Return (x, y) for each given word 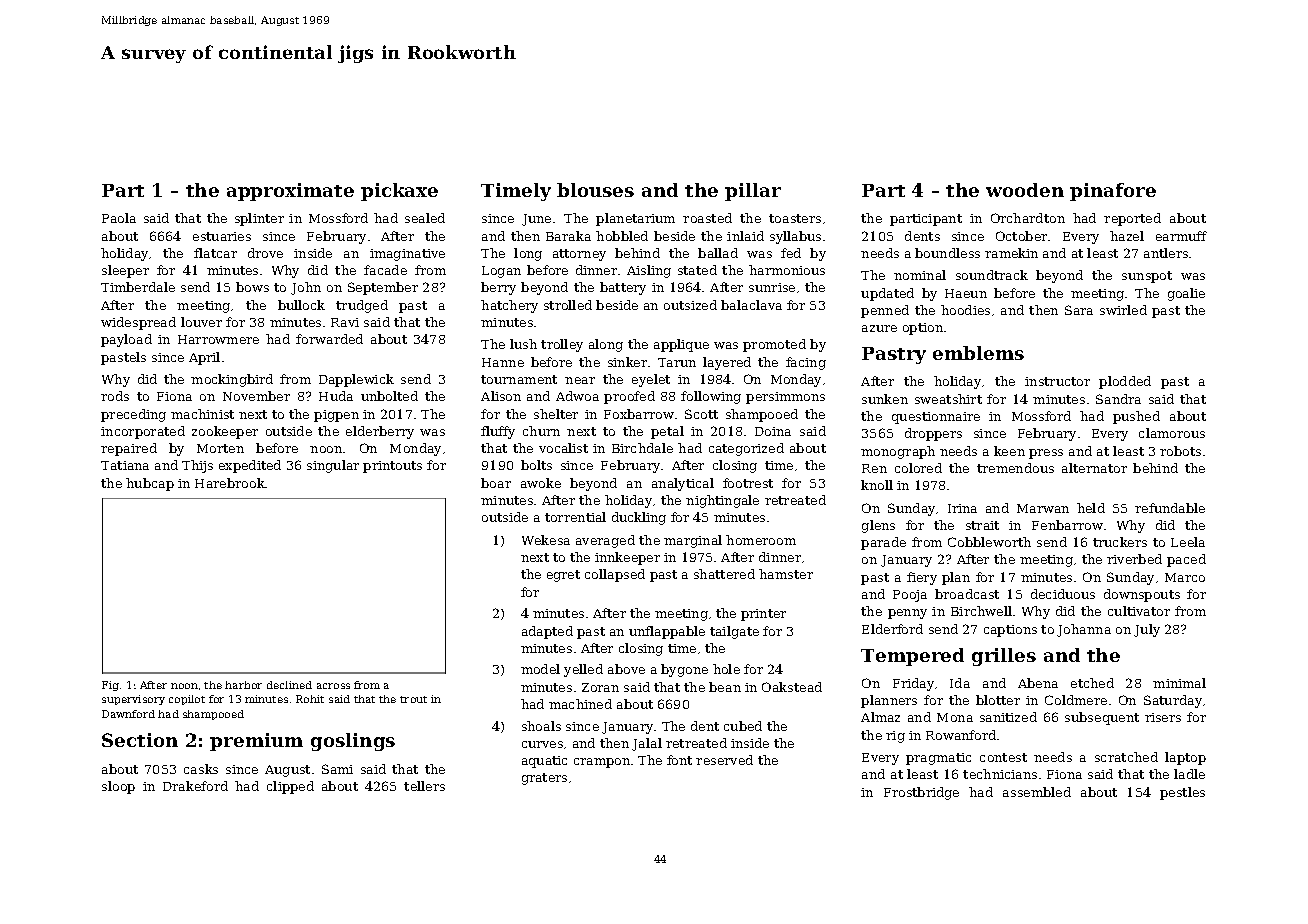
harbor (243, 685)
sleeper (125, 271)
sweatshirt (948, 399)
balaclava (751, 305)
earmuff (1181, 236)
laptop (1185, 758)
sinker (627, 362)
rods (115, 396)
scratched (1126, 757)
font (679, 760)
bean (725, 687)
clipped (290, 787)
